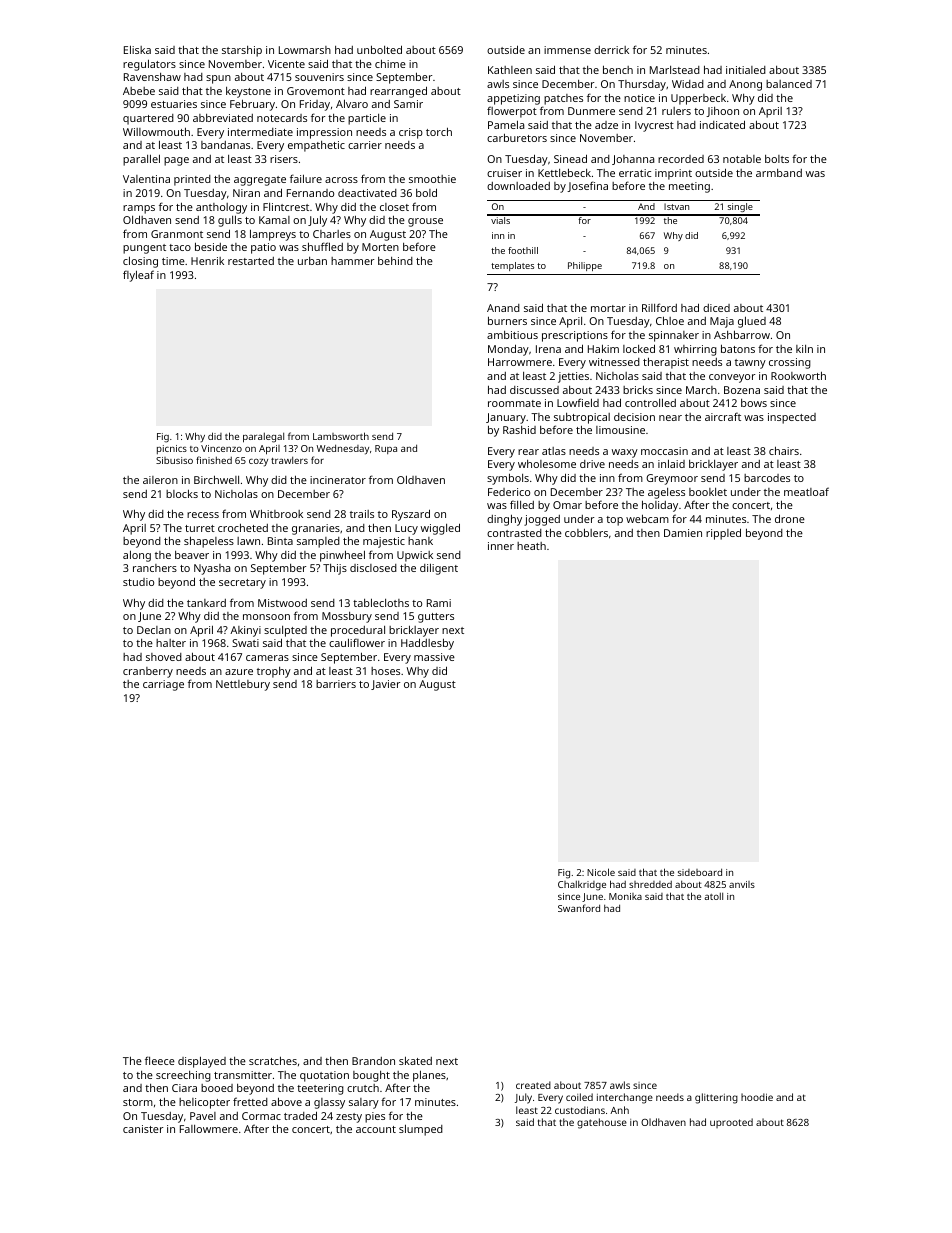 Image resolution: width=952 pixels, height=1233 pixels. Describe the element at coordinates (276, 513) in the document. I see `Whitbrook` at that location.
